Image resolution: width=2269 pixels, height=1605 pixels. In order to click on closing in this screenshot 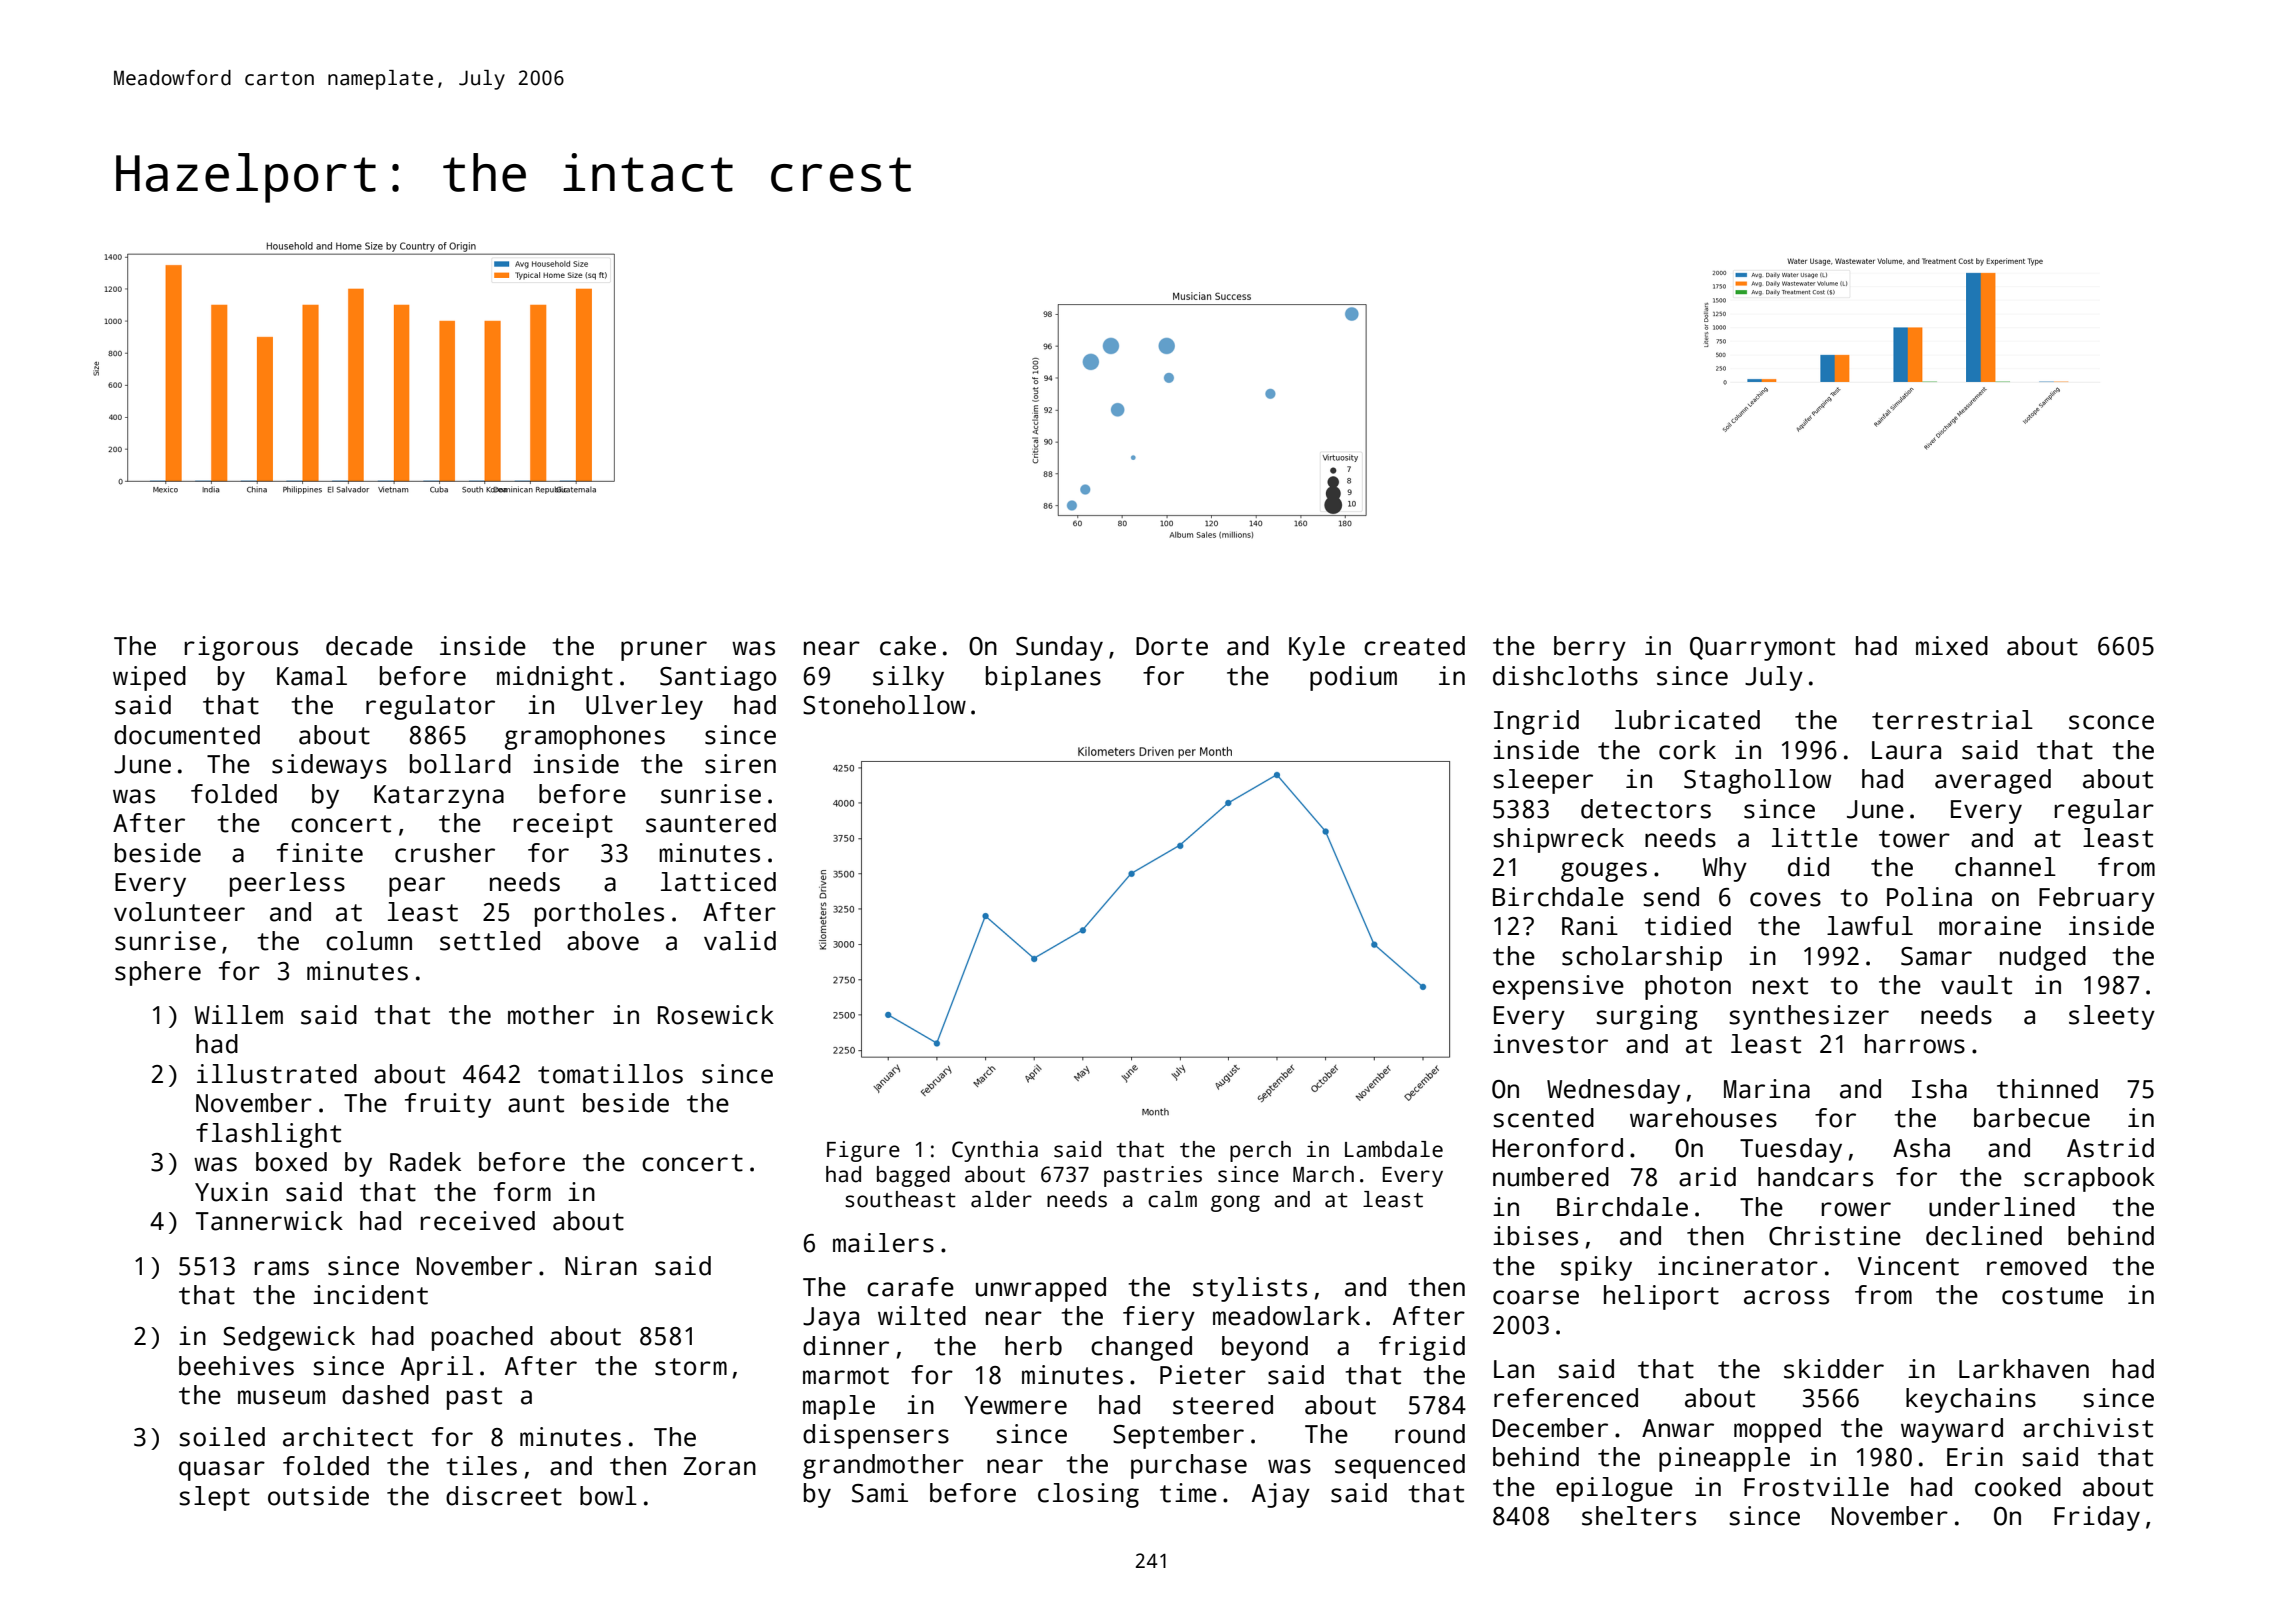, I will do `click(1088, 1495)`.
